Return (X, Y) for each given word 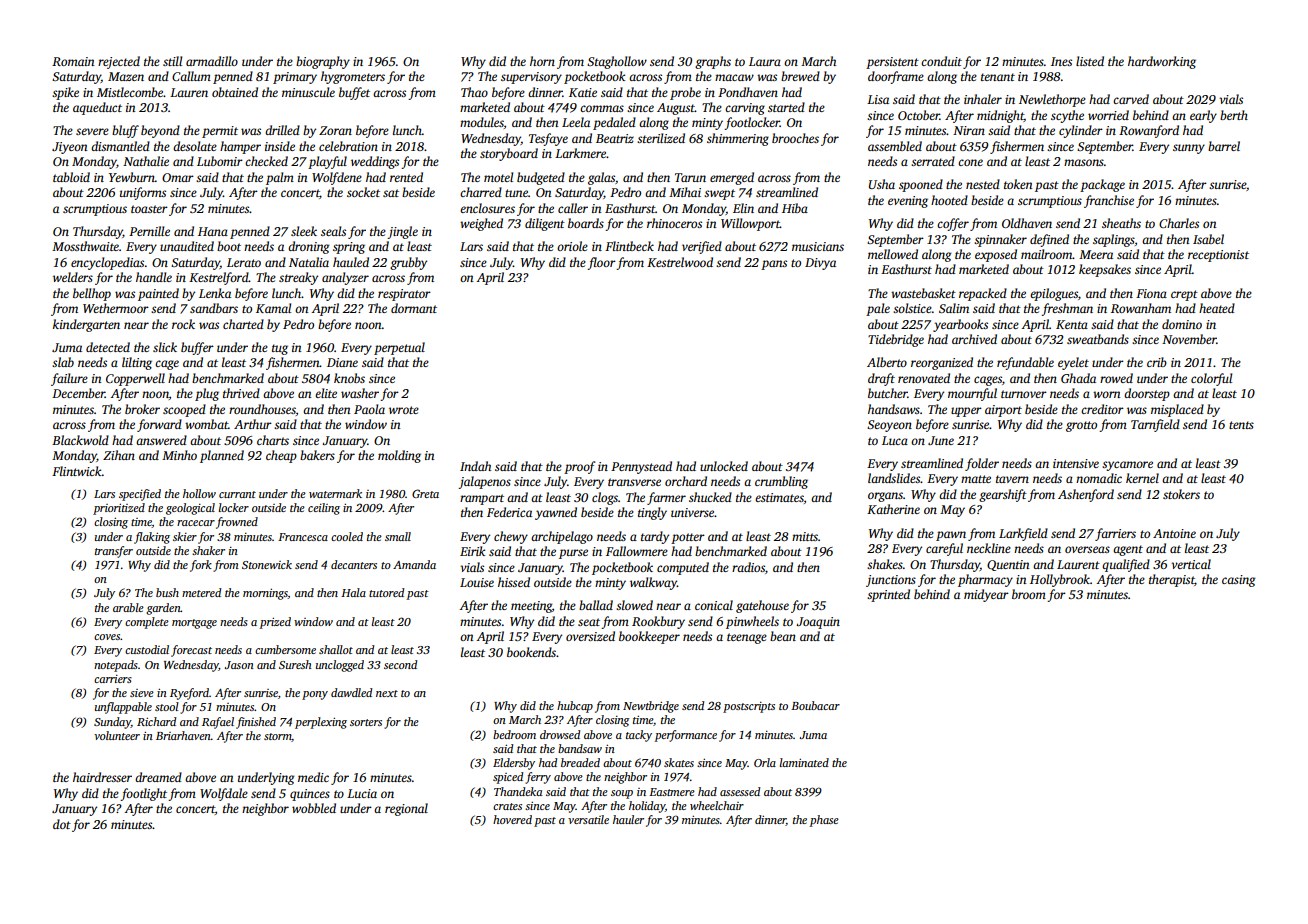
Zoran (335, 130)
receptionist (1218, 256)
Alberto (887, 362)
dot (62, 824)
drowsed (560, 734)
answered (161, 440)
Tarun (690, 177)
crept (1184, 295)
